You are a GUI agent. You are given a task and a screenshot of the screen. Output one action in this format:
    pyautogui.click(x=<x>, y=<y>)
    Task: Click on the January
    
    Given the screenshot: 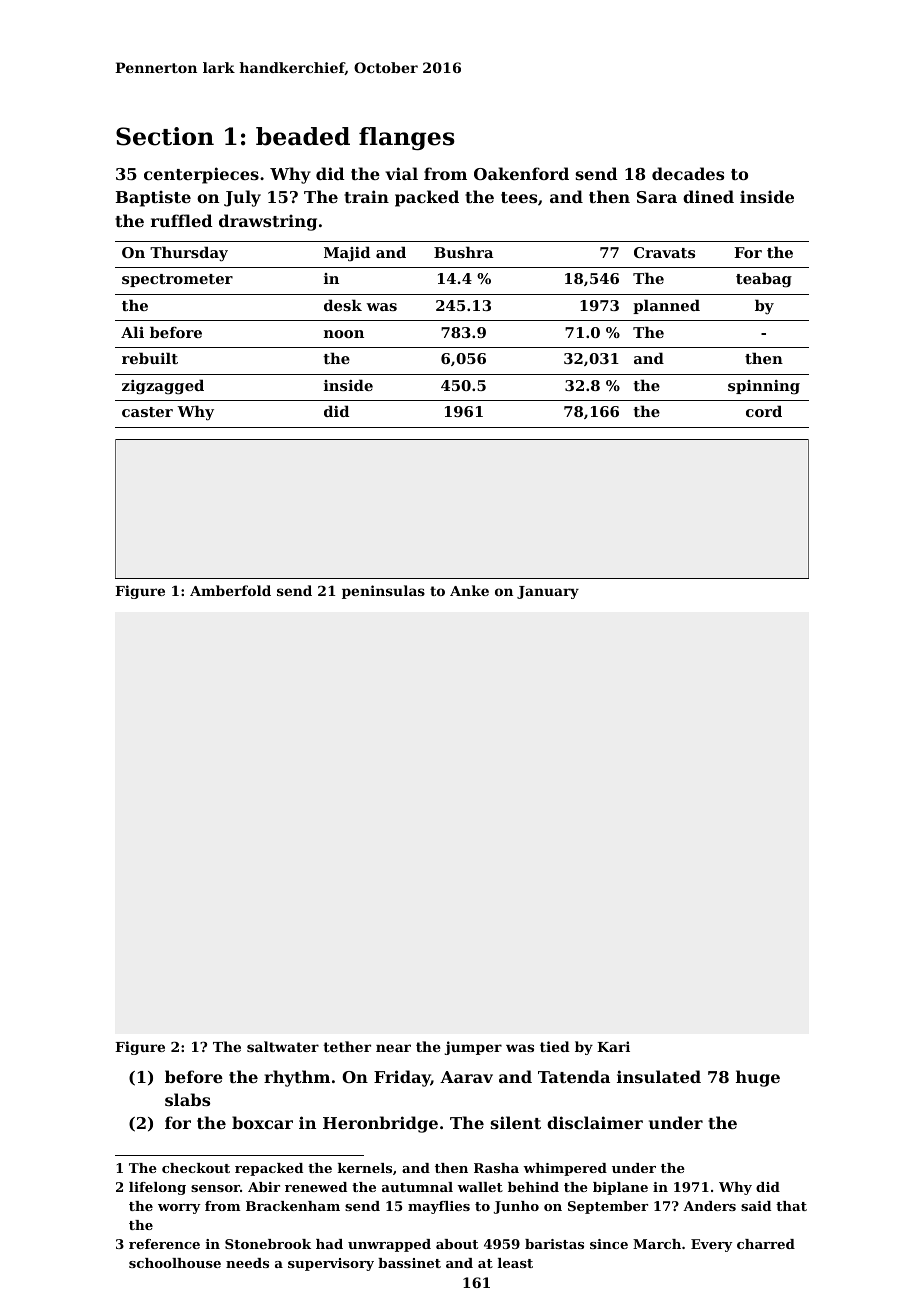 What is the action you would take?
    pyautogui.click(x=548, y=592)
